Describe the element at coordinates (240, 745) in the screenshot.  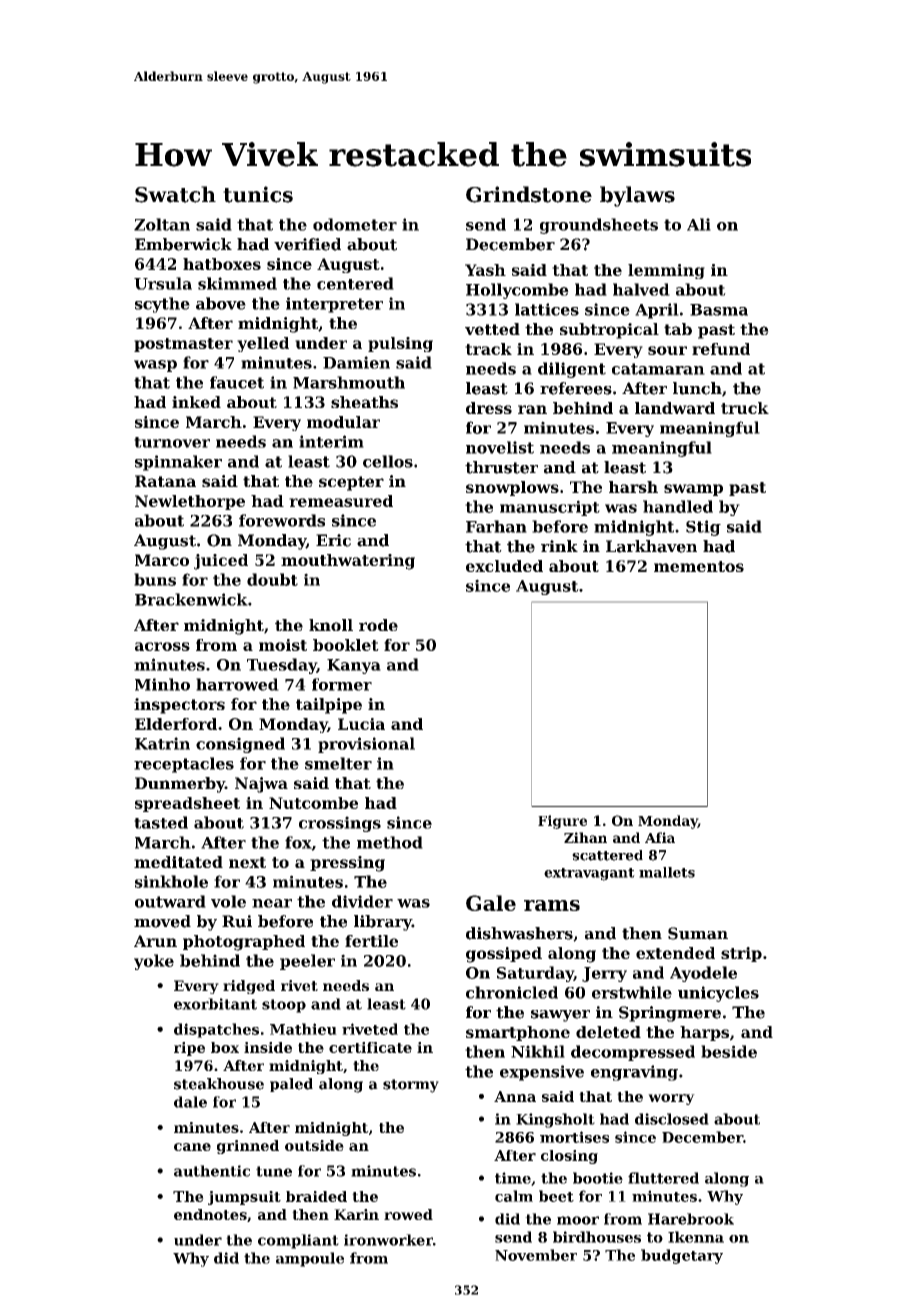
I see `consigned` at that location.
